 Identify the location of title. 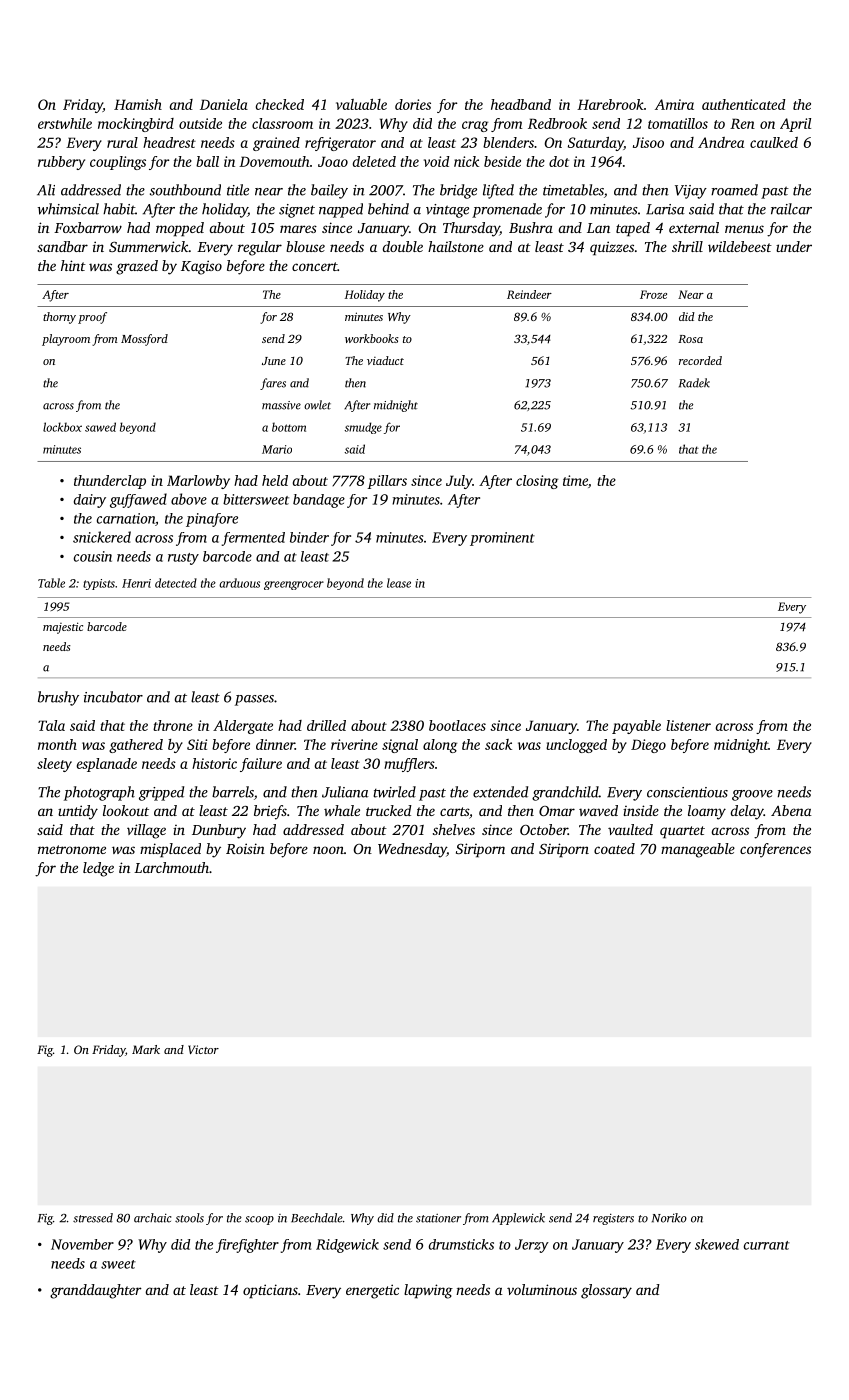
(238, 190).
